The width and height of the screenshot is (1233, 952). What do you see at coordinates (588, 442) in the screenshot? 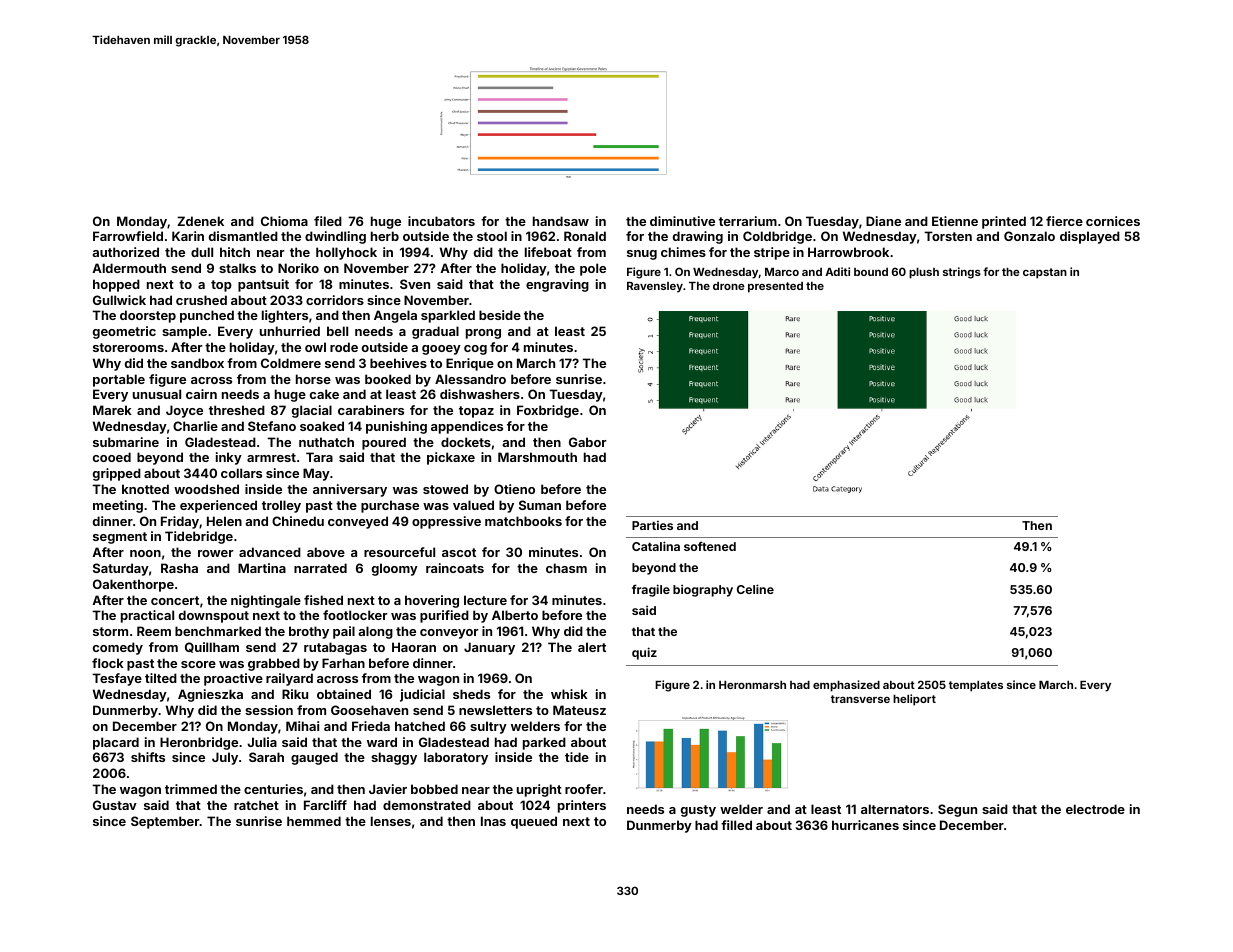
I see `Gabor` at bounding box center [588, 442].
